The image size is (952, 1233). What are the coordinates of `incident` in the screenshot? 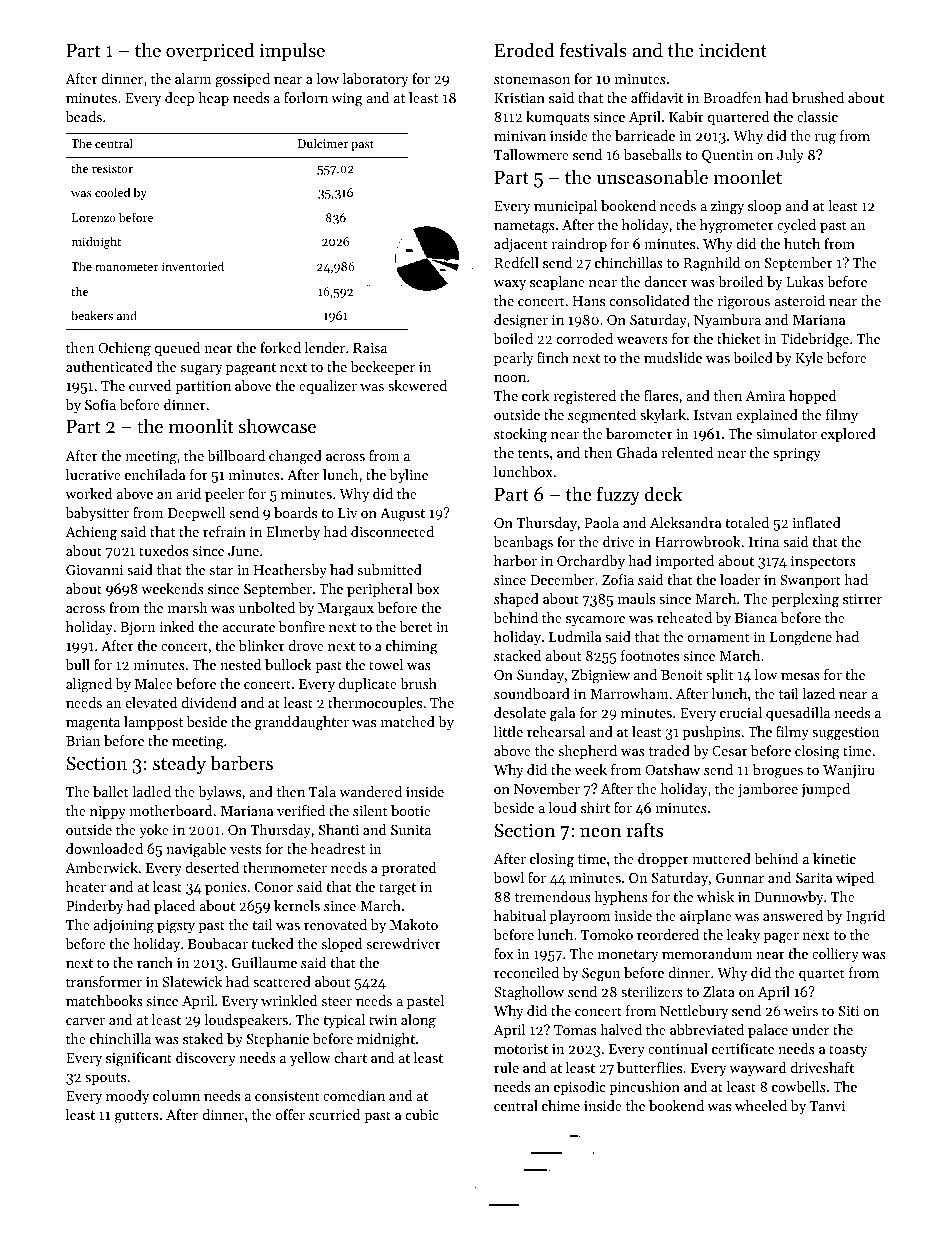 It's located at (733, 49).
